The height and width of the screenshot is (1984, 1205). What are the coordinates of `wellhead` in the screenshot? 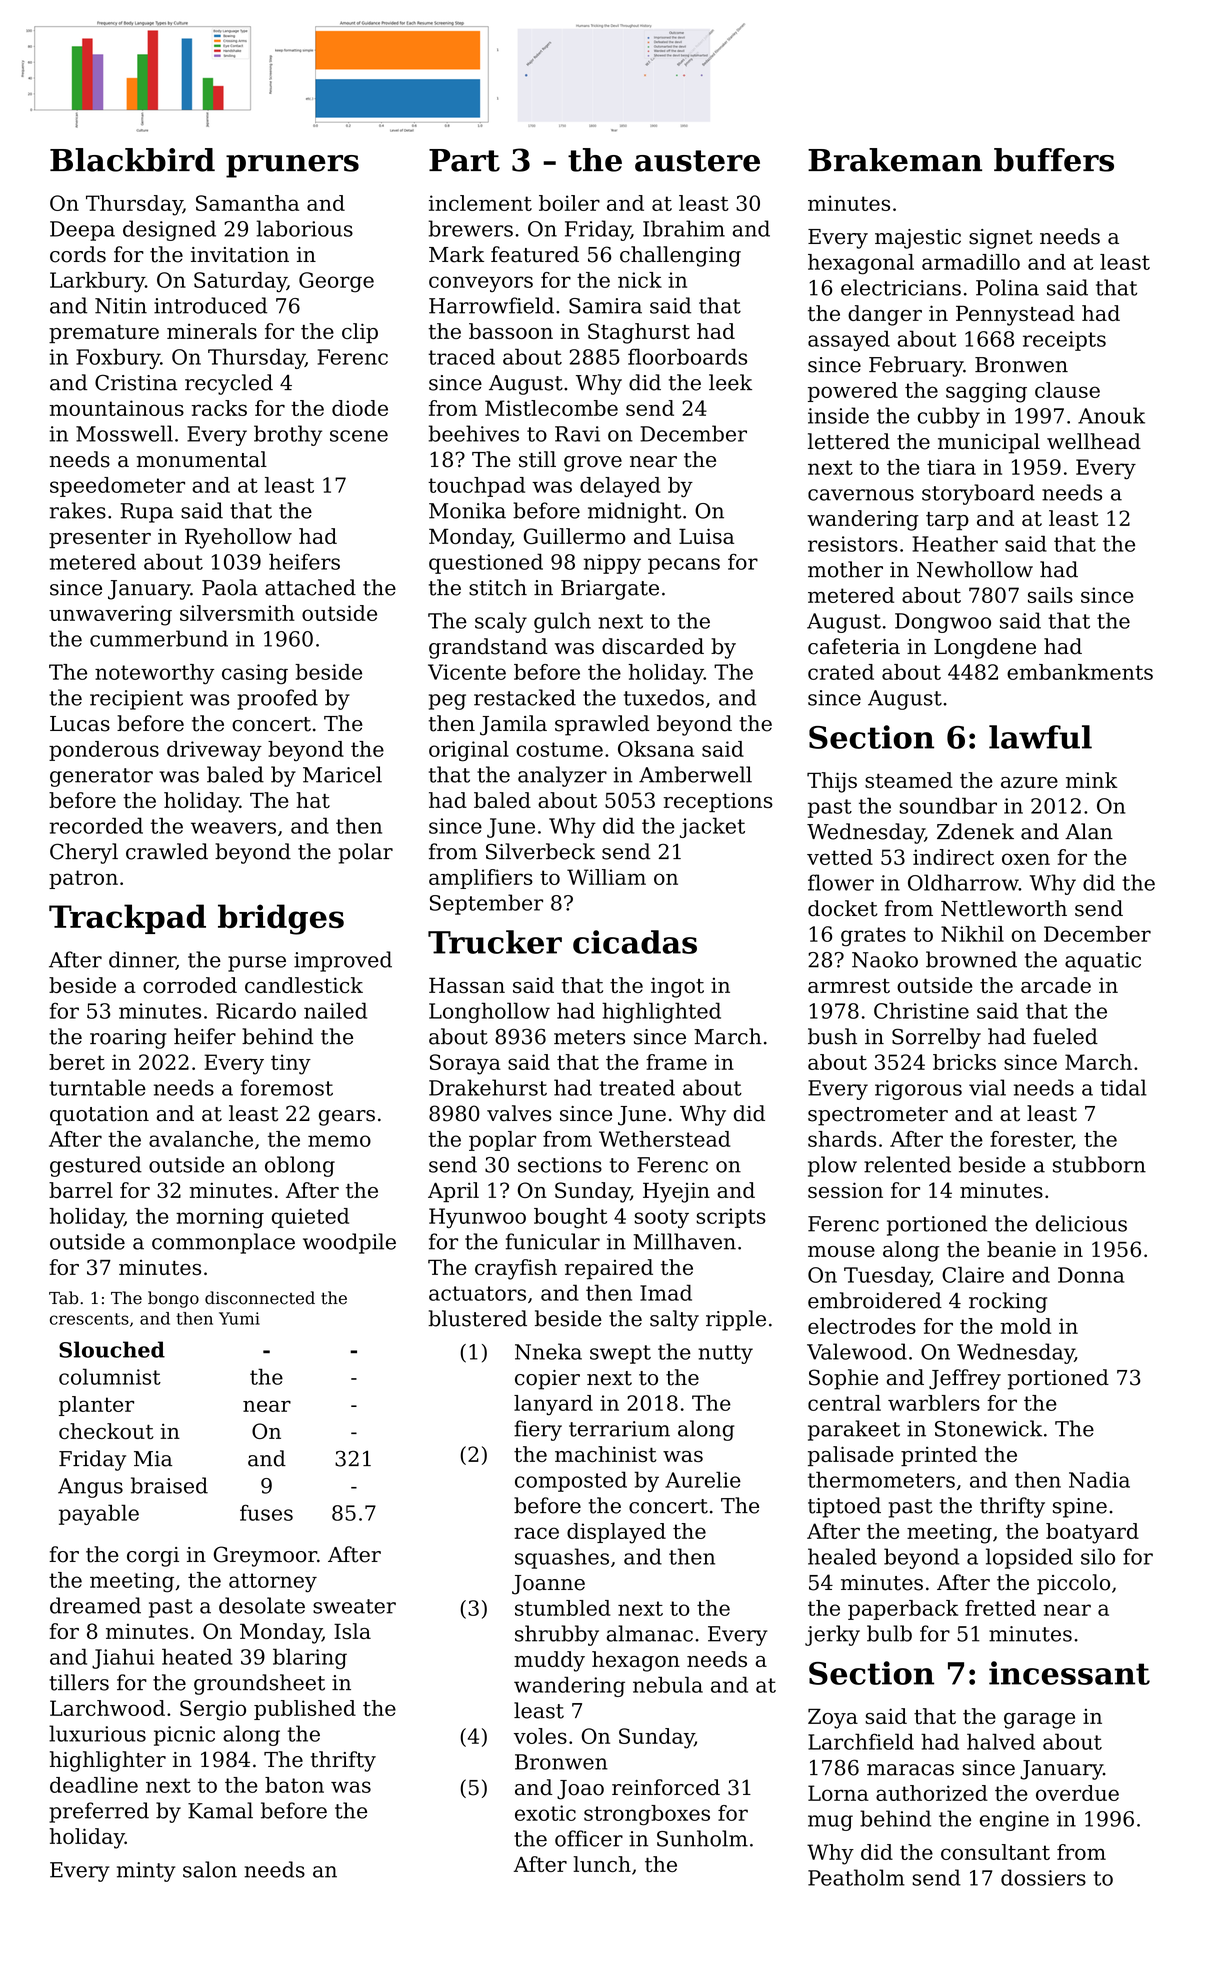 It's located at (1094, 441).
